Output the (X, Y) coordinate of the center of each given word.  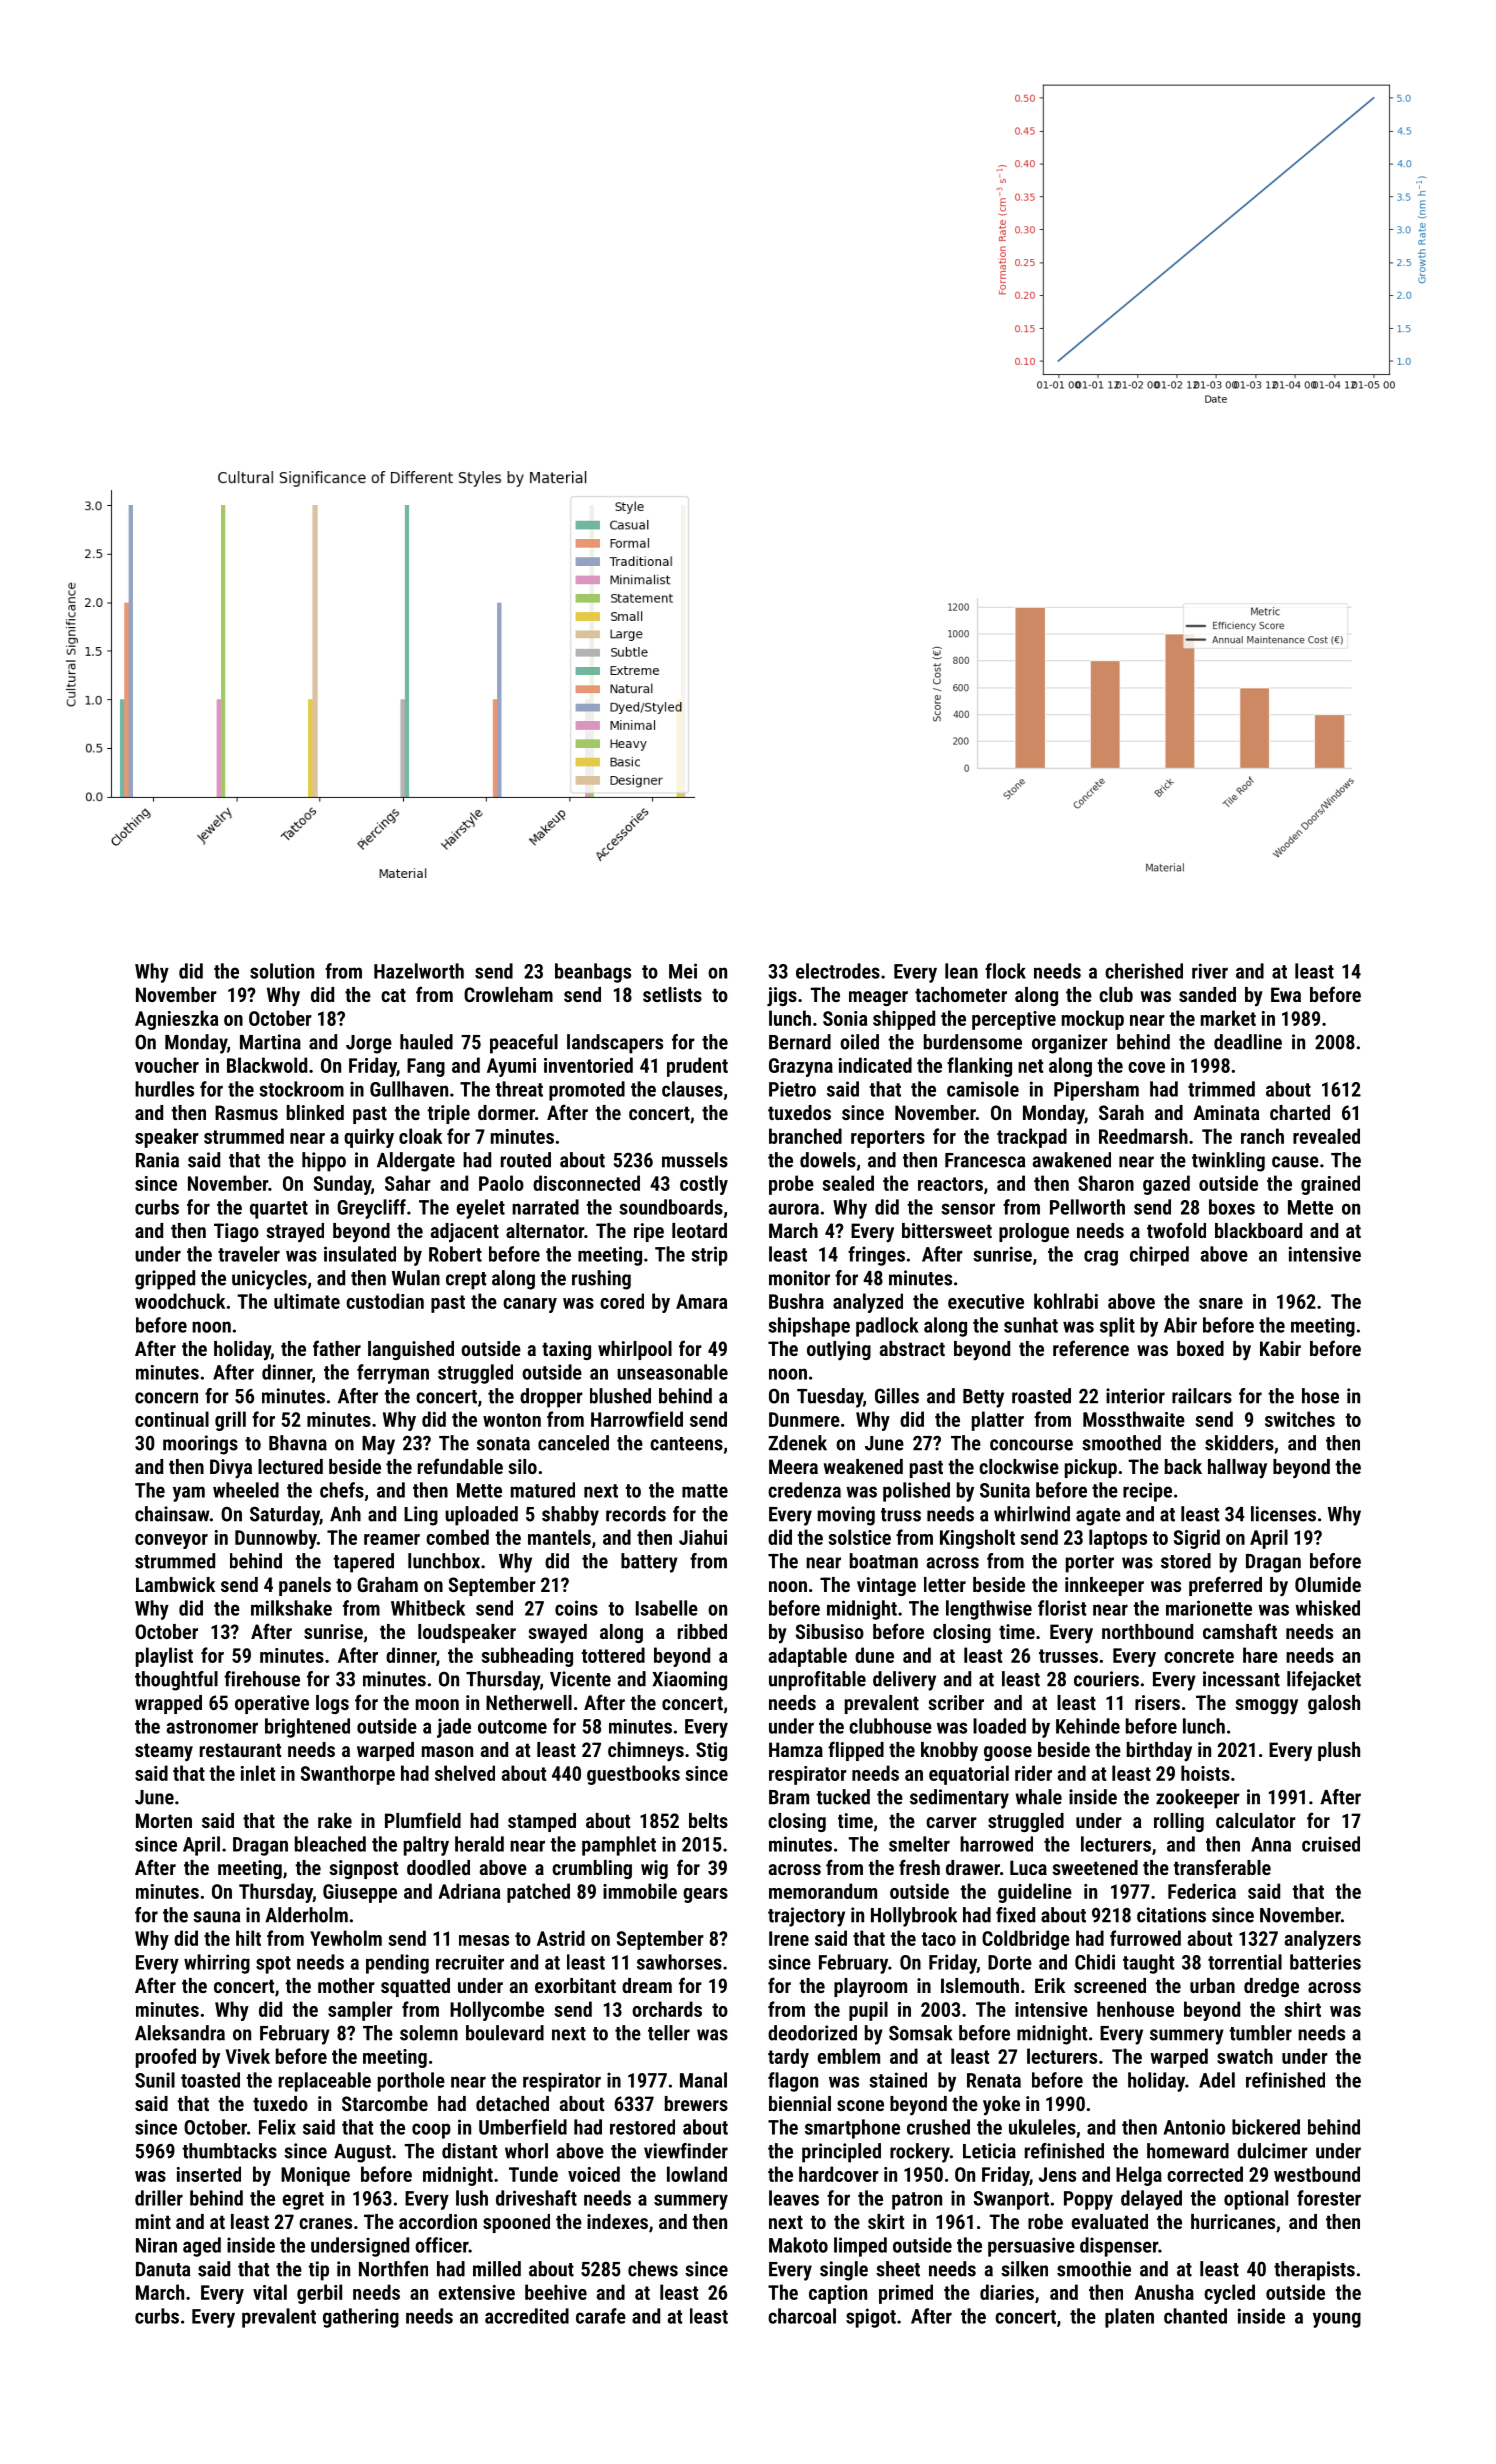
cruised (1331, 1844)
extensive (477, 2292)
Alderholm (306, 1915)
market (1228, 1018)
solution (282, 971)
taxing (566, 1350)
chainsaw (172, 1514)
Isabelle (667, 1608)
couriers (1106, 1679)
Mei (683, 971)
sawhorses (679, 1962)
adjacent (465, 1233)
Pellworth (1087, 1207)
